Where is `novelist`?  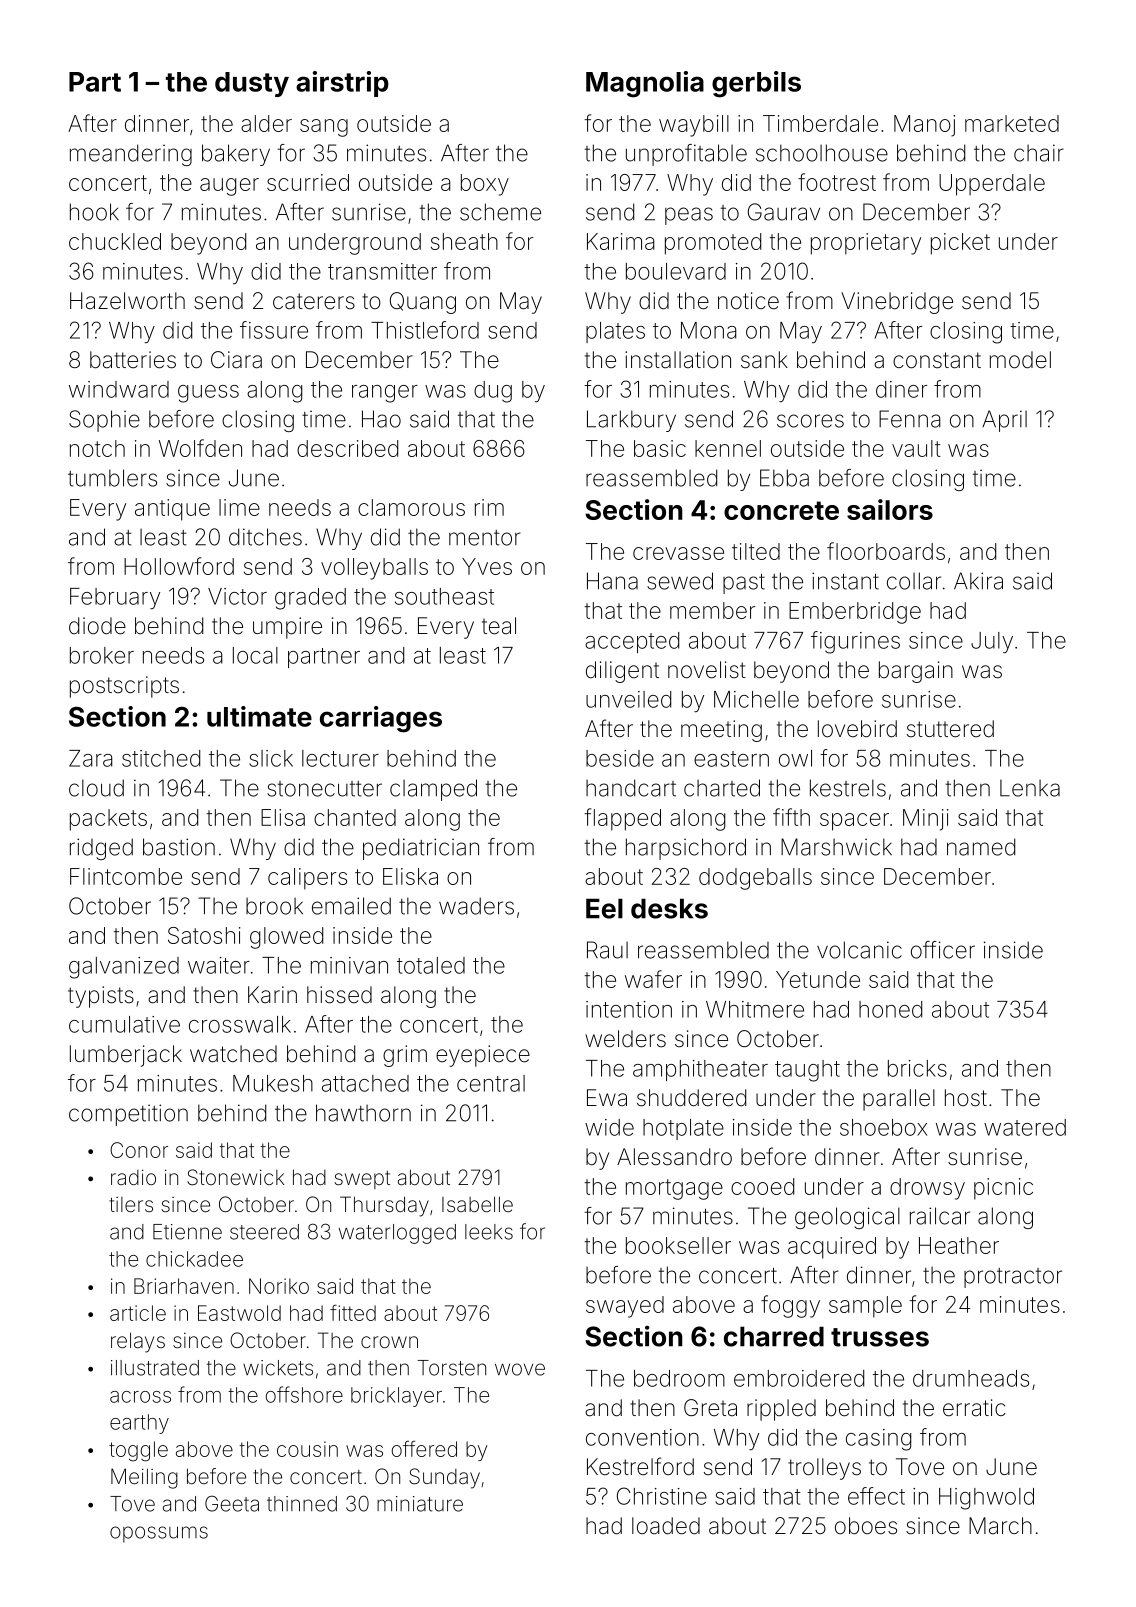
novelist is located at coordinates (707, 670).
